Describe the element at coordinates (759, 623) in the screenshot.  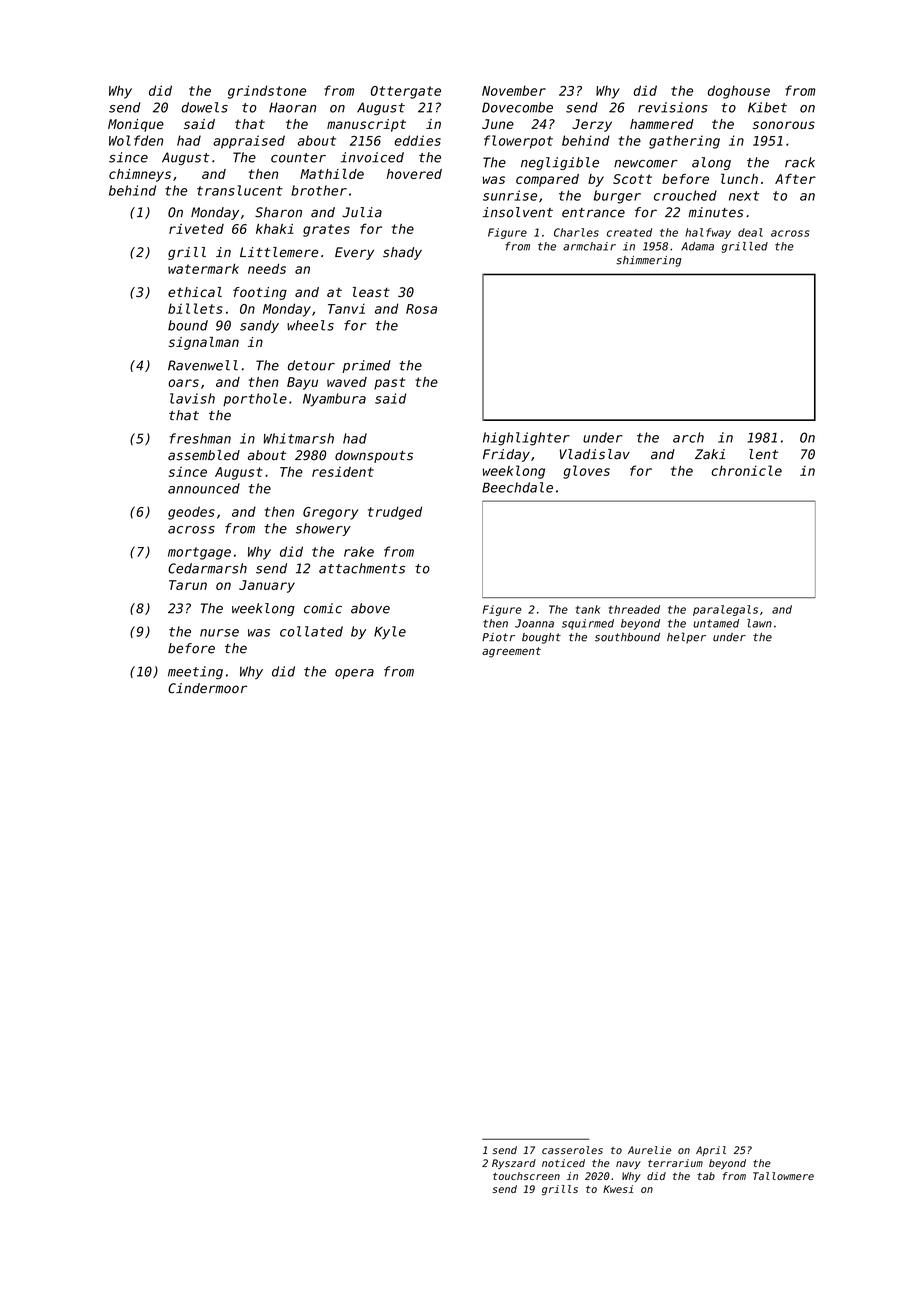
I see `lawn` at that location.
